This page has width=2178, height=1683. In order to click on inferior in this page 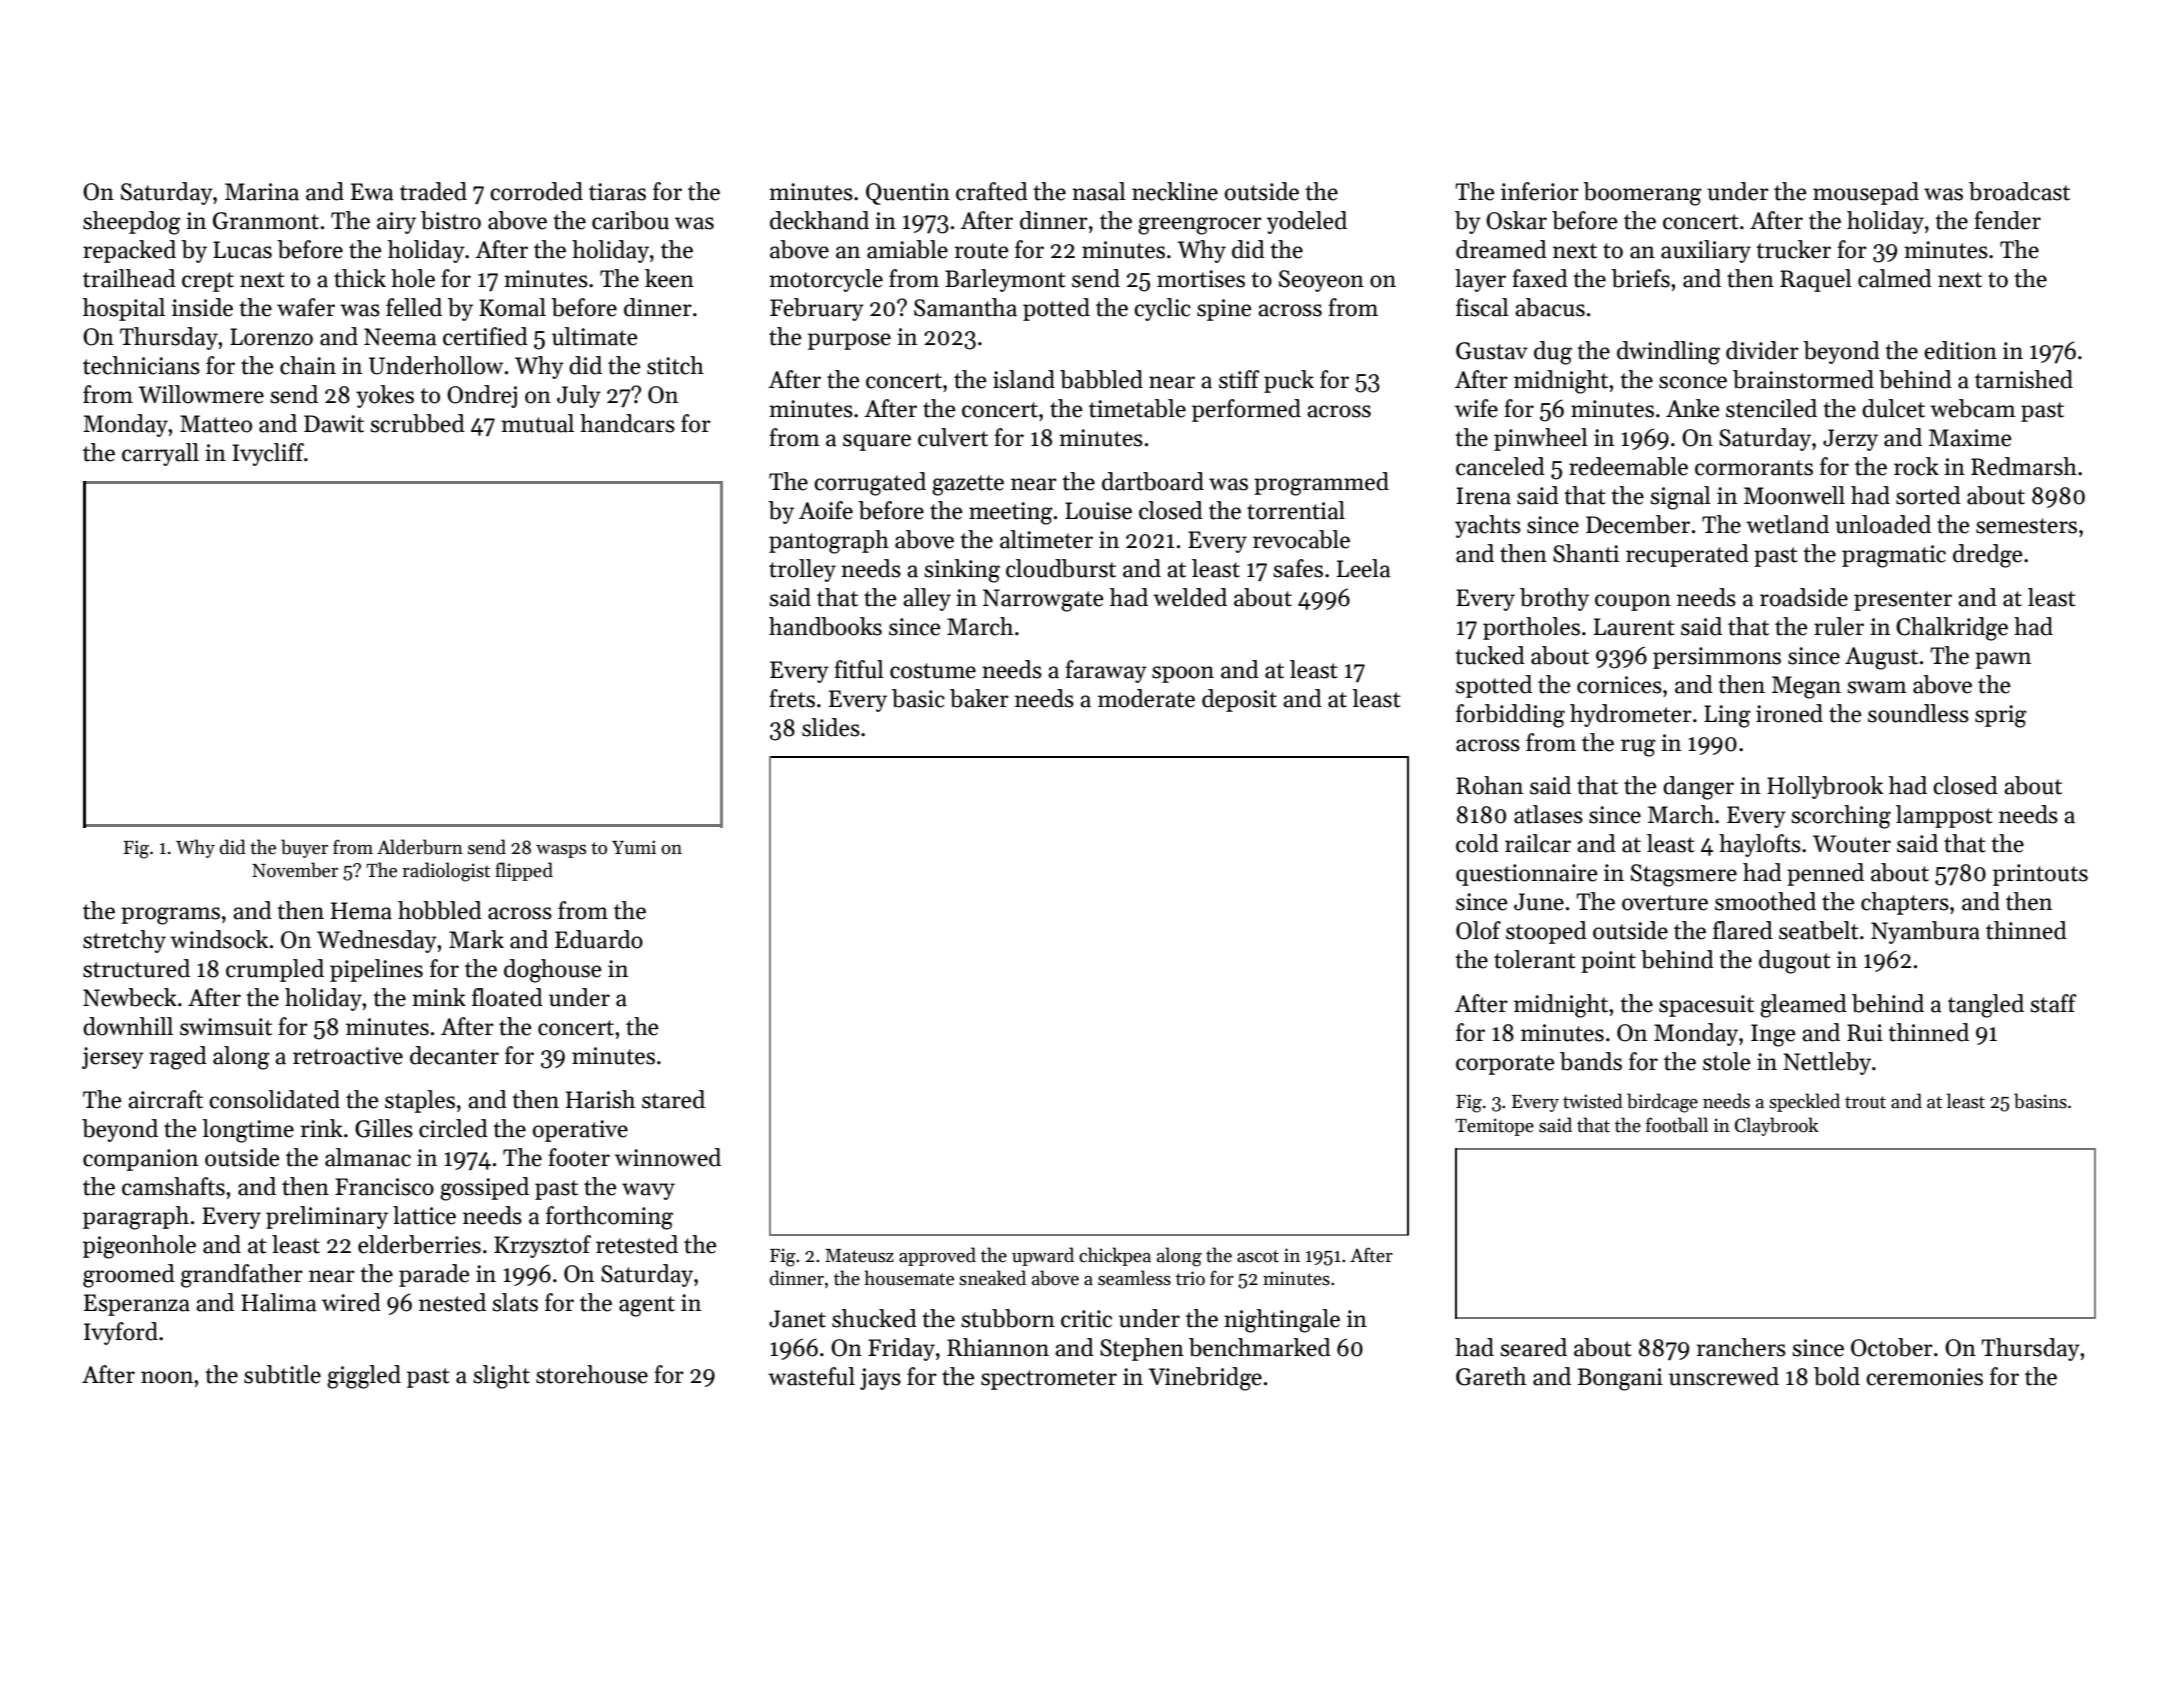, I will do `click(1540, 191)`.
